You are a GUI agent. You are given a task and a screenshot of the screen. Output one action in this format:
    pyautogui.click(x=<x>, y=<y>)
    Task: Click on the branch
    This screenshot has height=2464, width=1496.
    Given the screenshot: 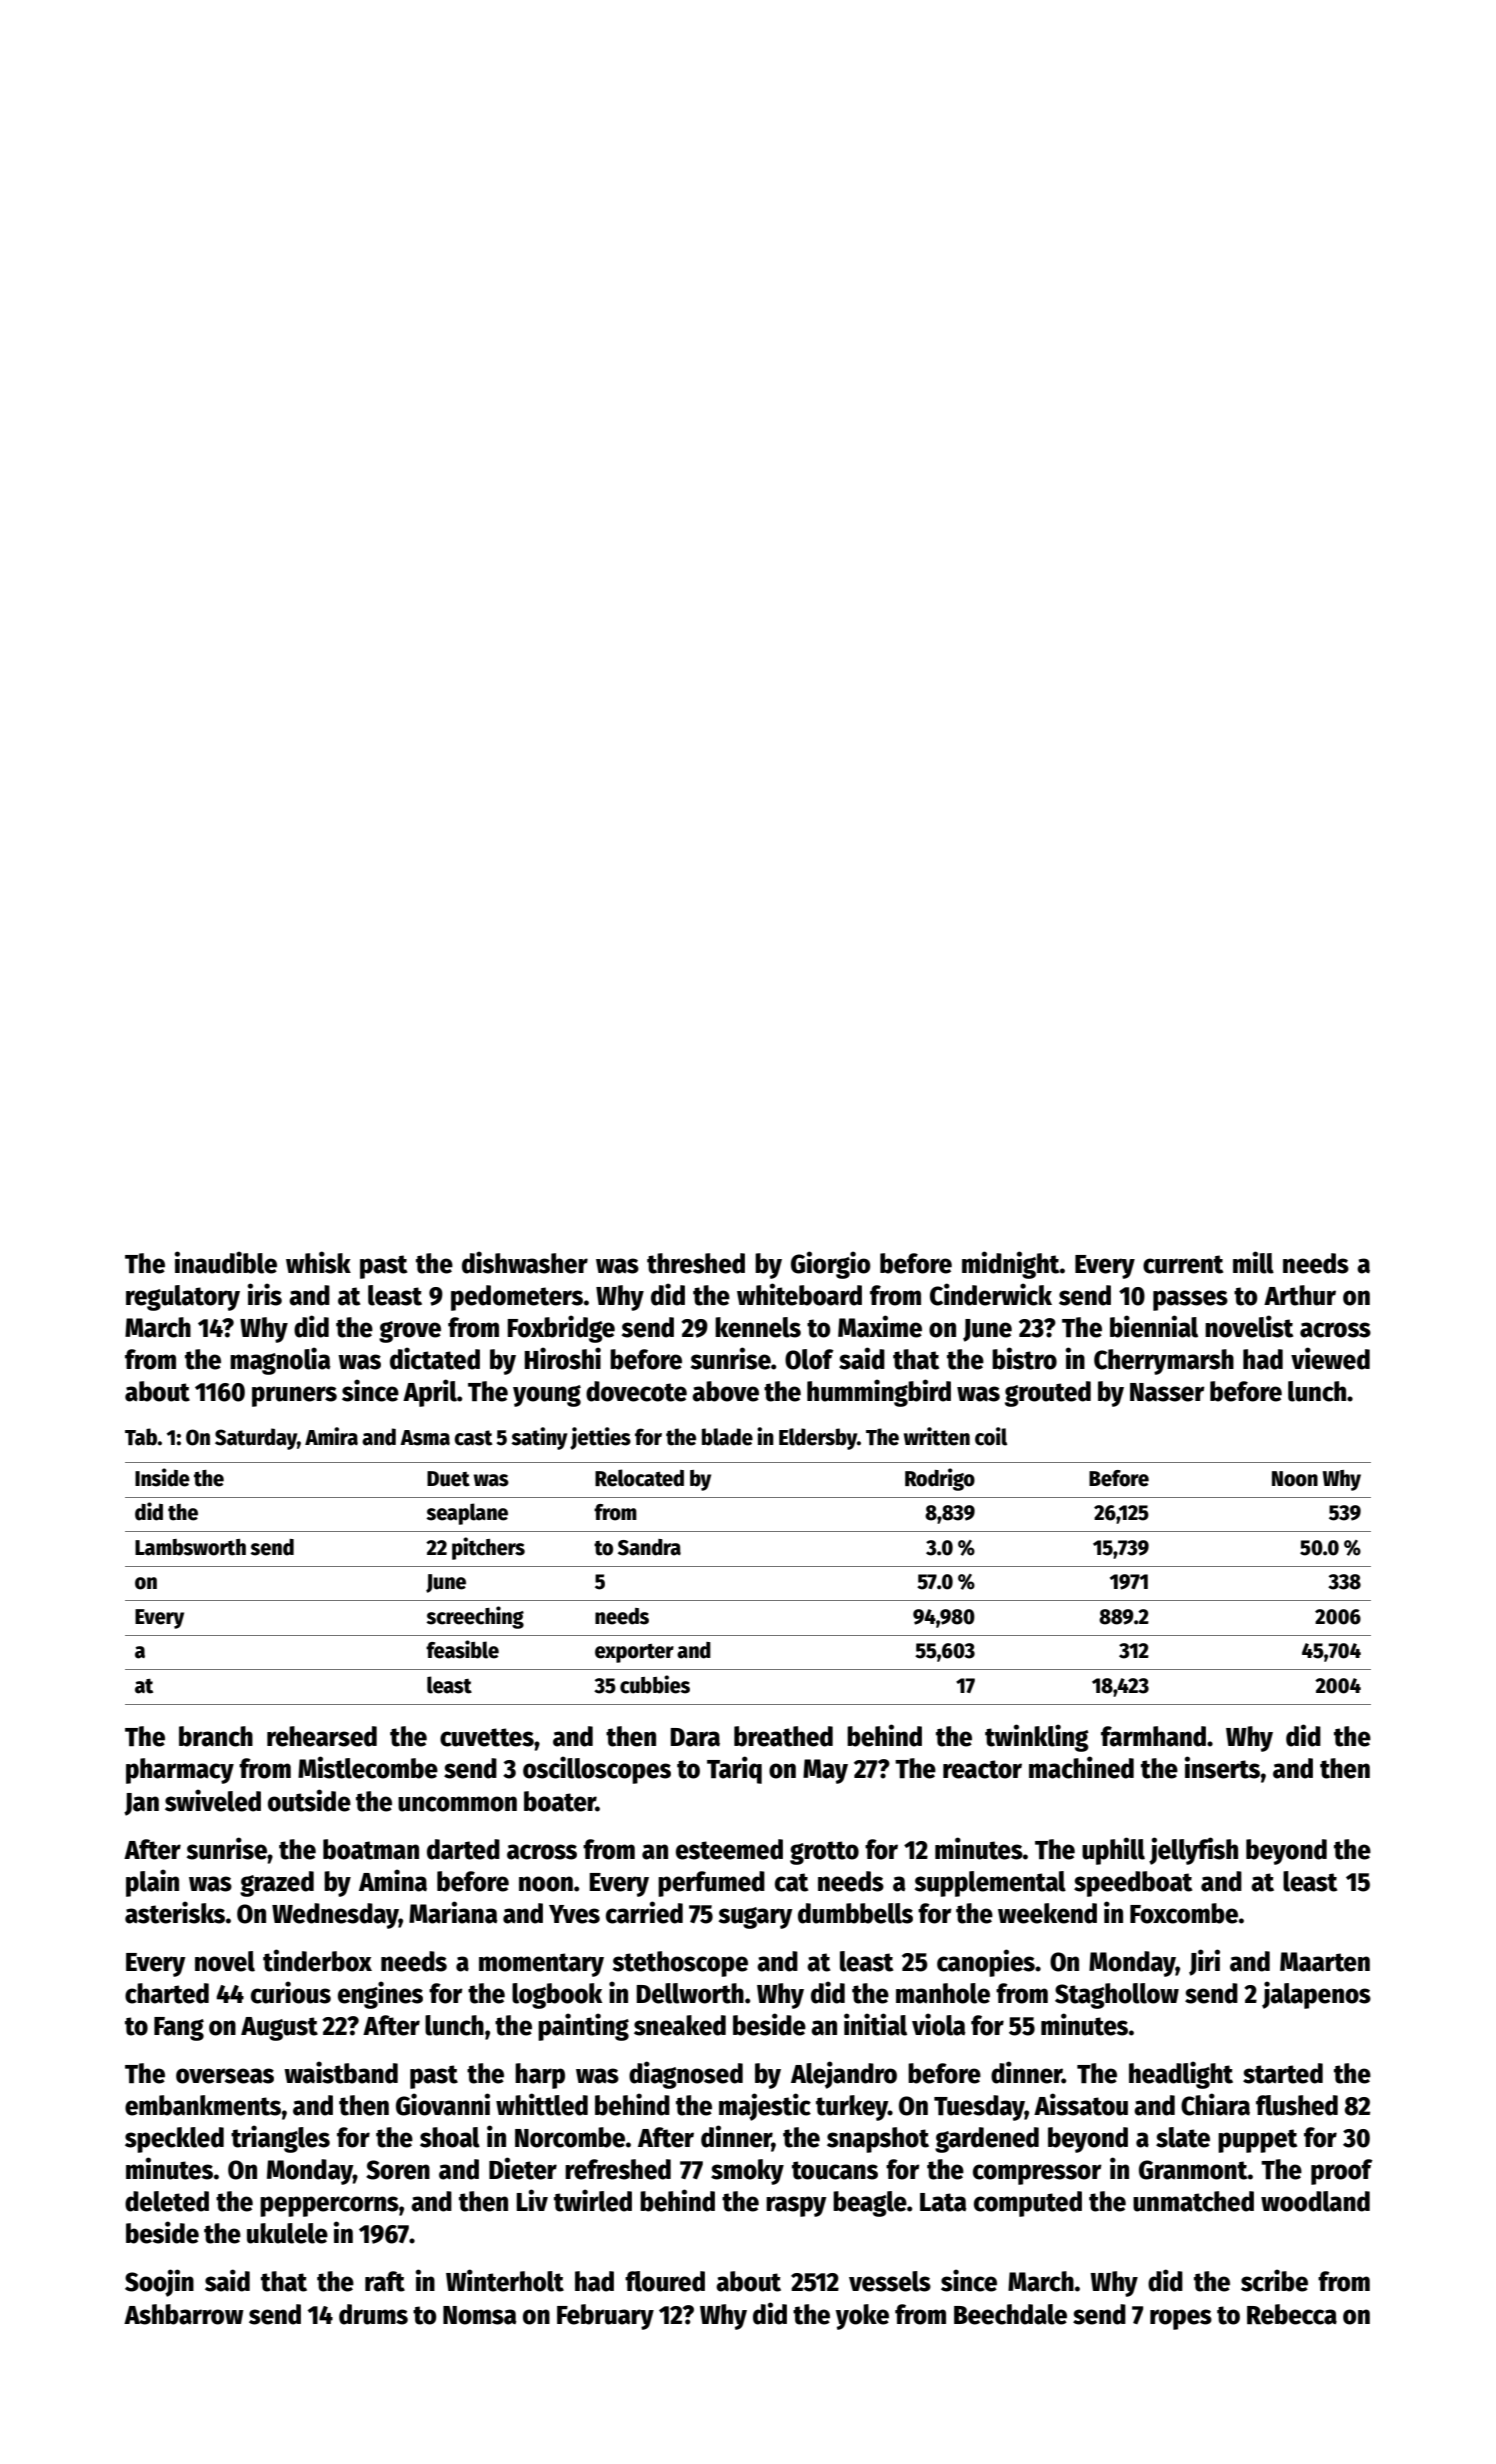 What is the action you would take?
    pyautogui.click(x=216, y=1736)
